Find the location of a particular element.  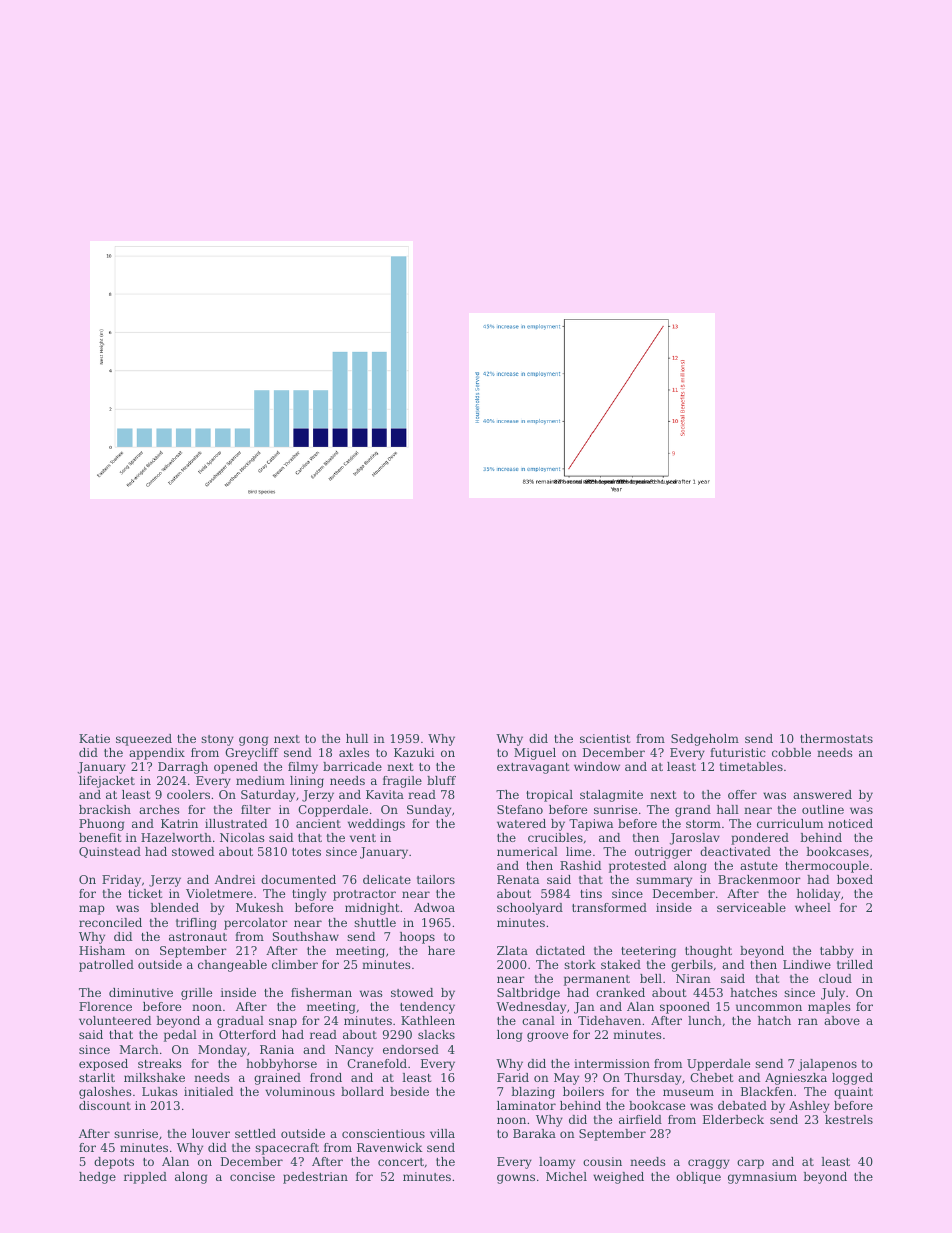

dictated is located at coordinates (560, 950).
